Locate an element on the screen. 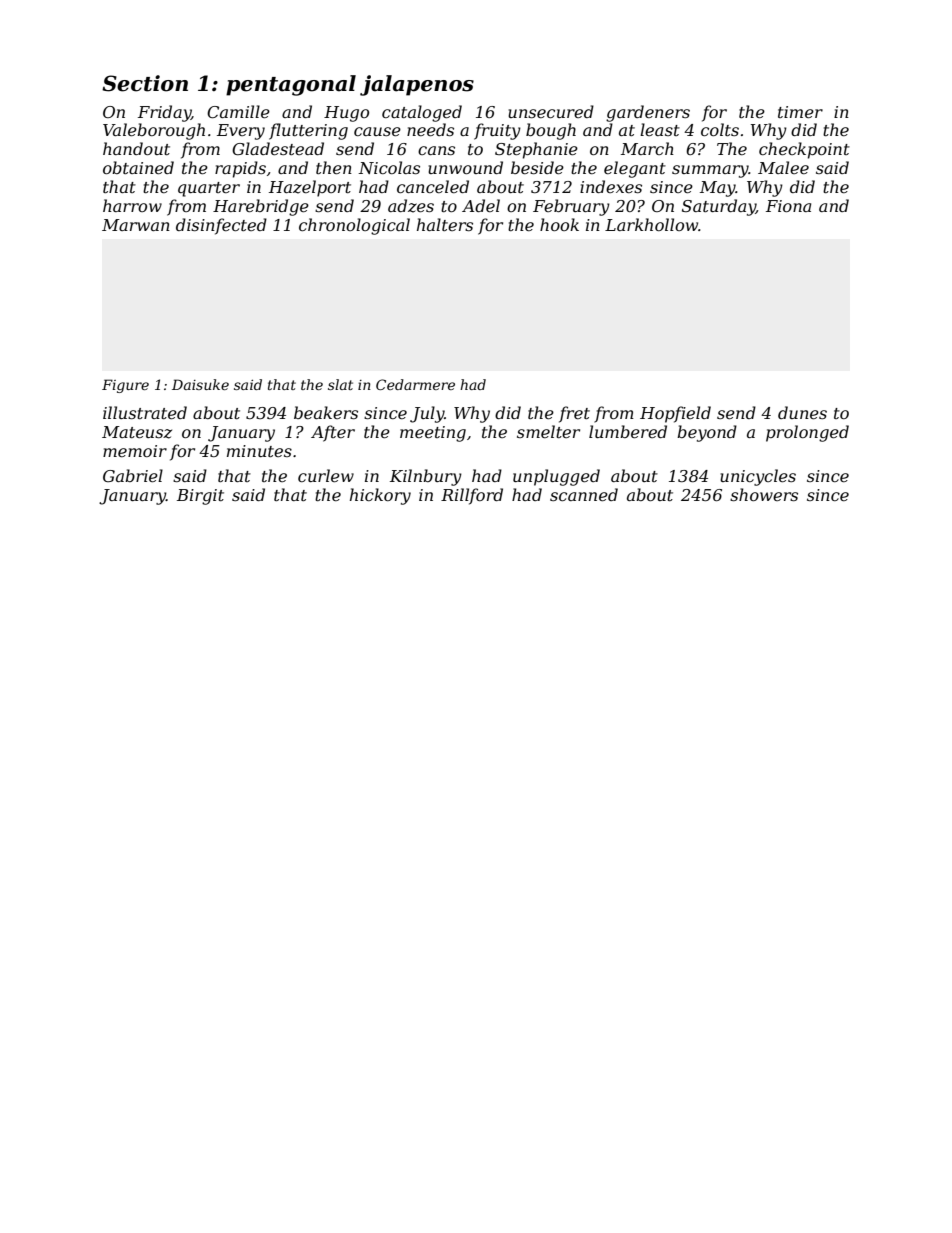 This screenshot has width=952, height=1233. summary is located at coordinates (710, 171).
